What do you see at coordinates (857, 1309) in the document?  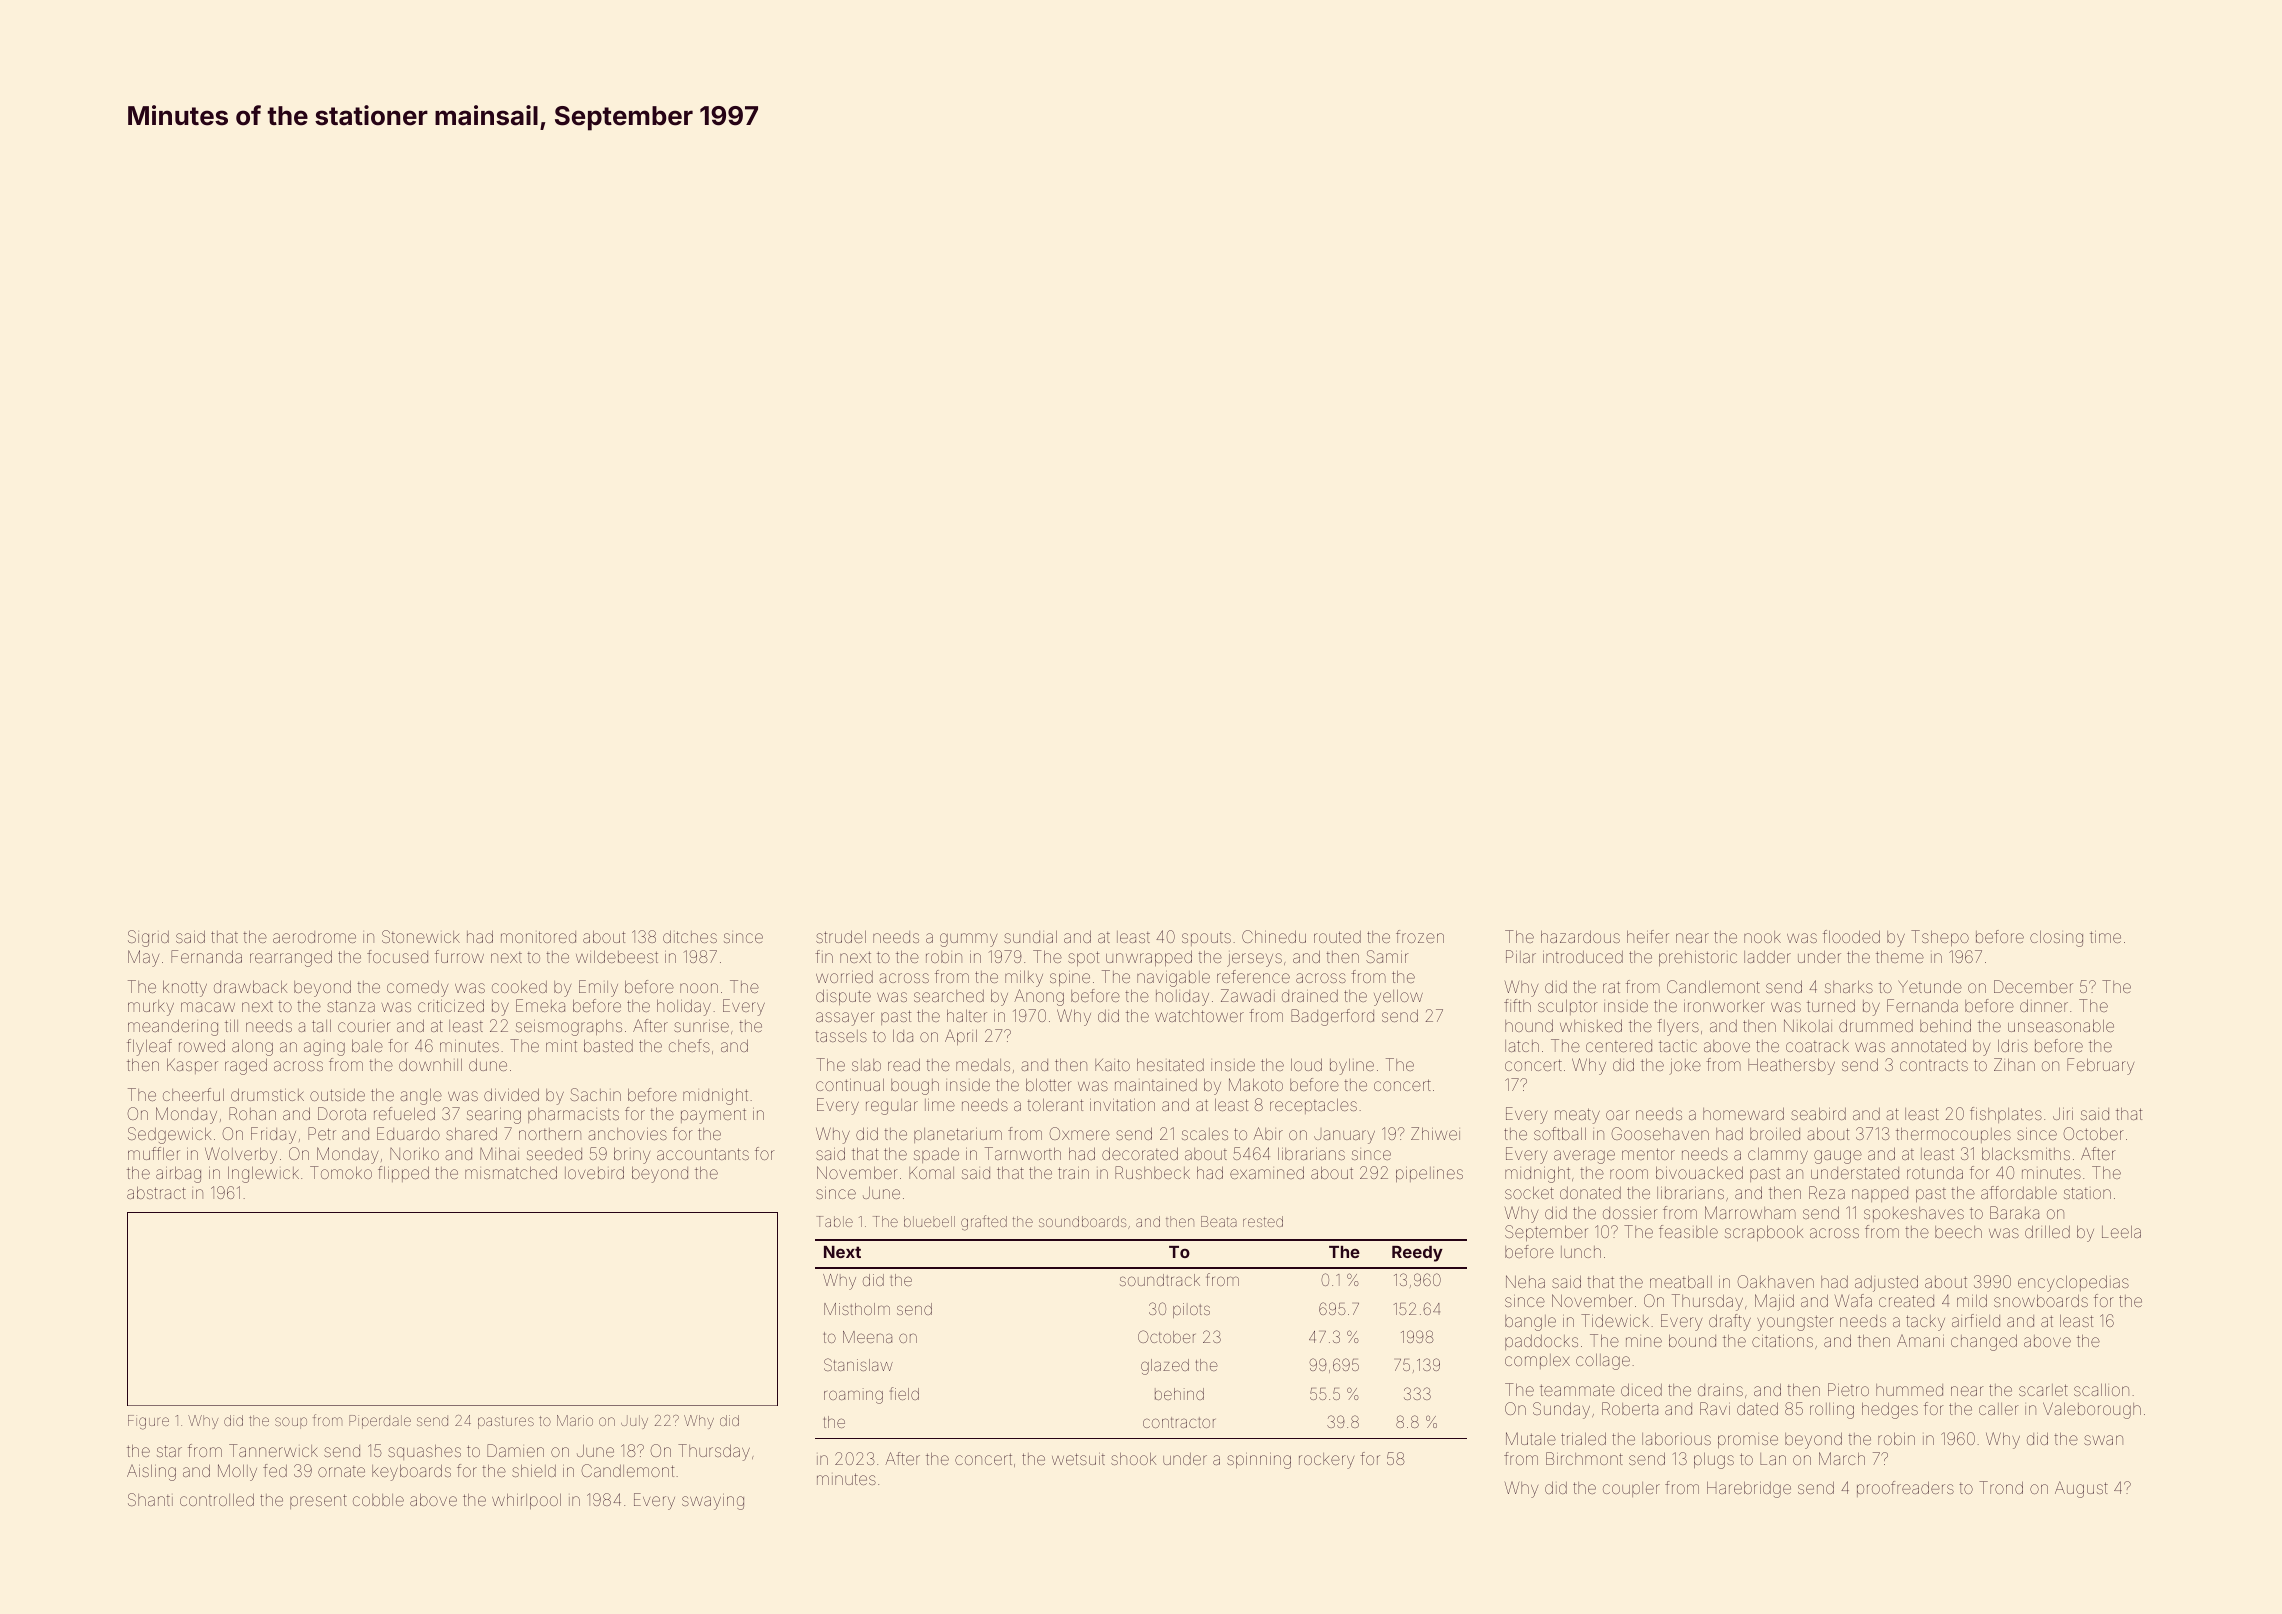 I see `Mistholm` at bounding box center [857, 1309].
